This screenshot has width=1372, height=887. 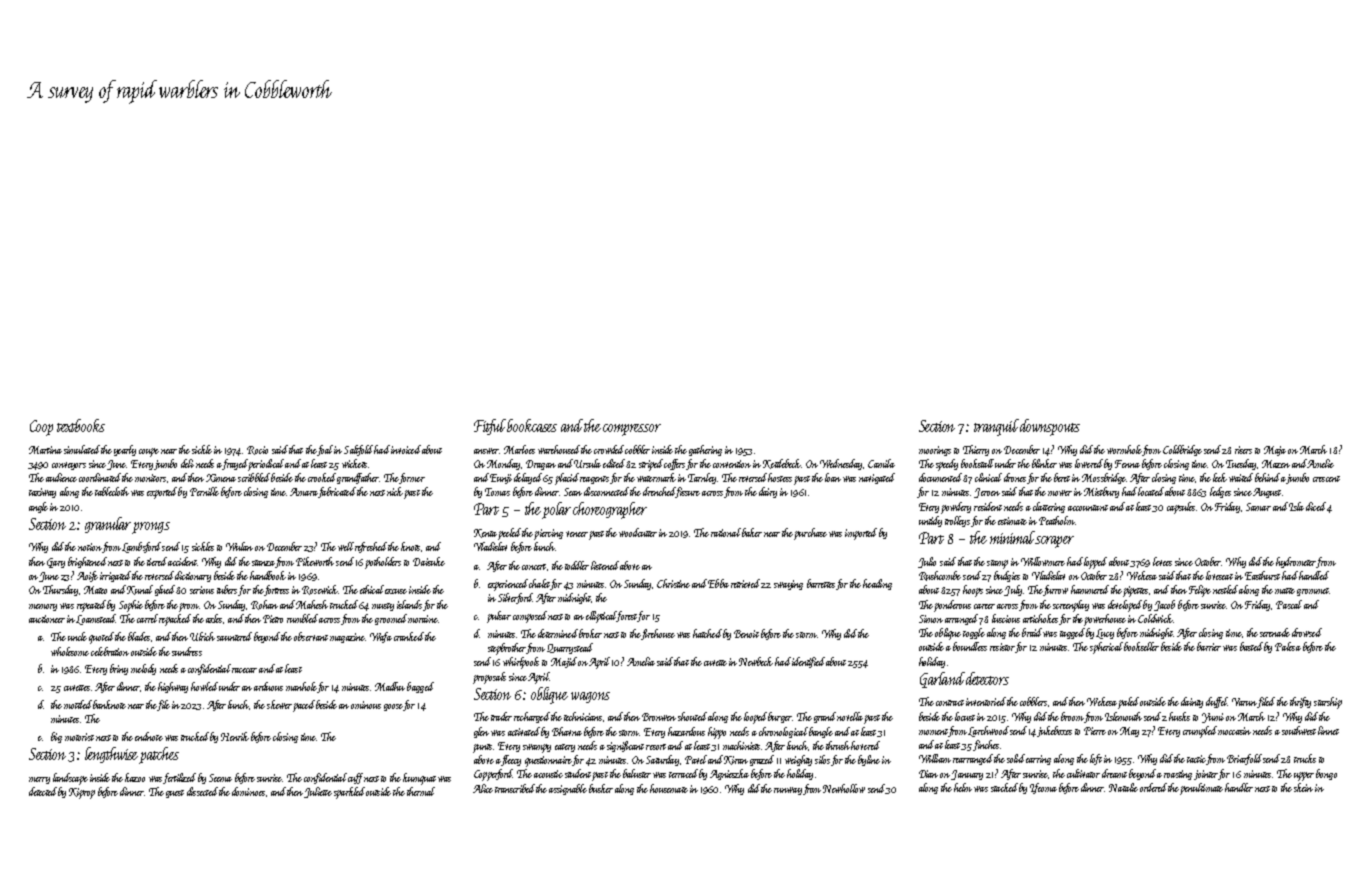 What do you see at coordinates (346, 546) in the screenshot?
I see `well` at bounding box center [346, 546].
